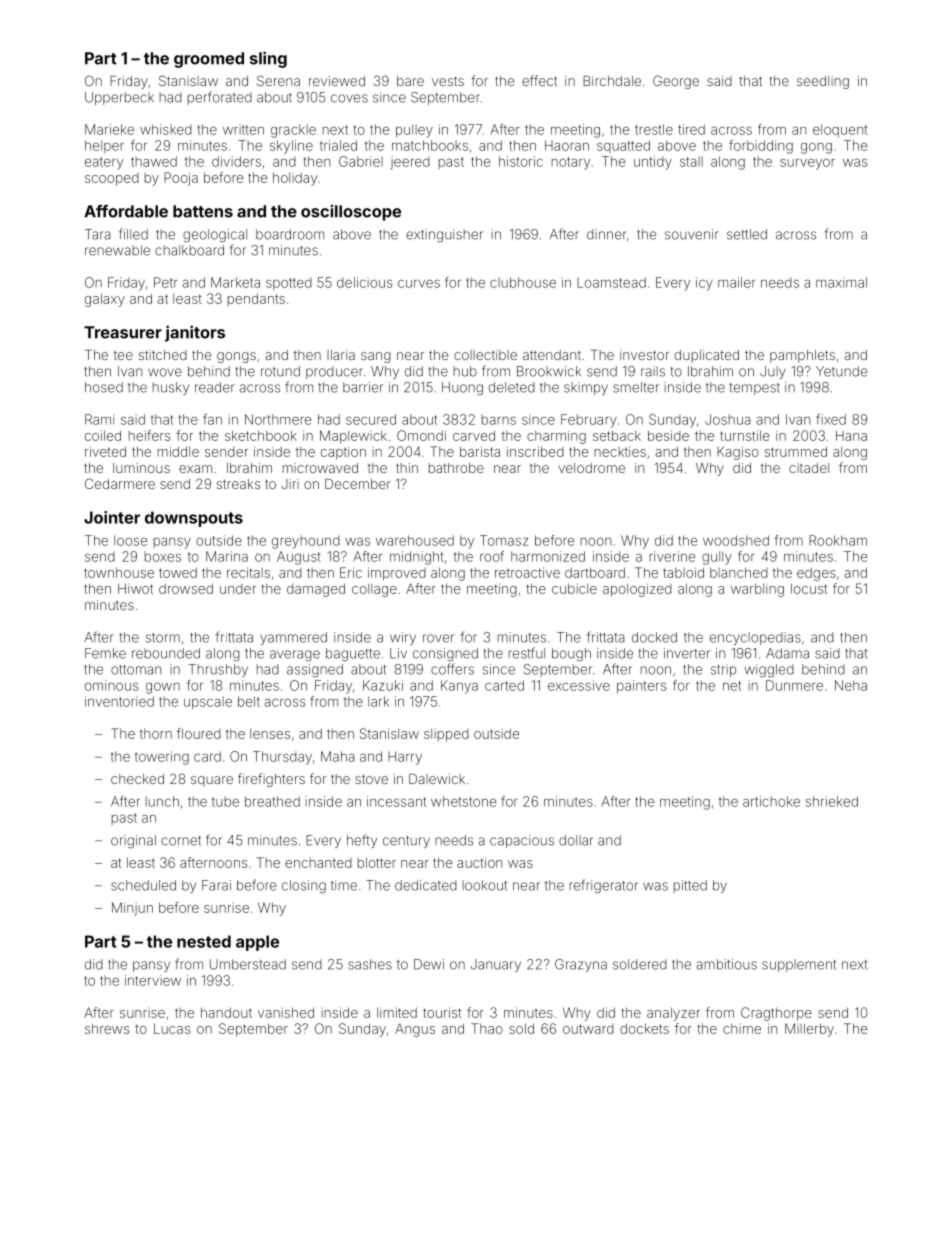  What do you see at coordinates (105, 451) in the screenshot?
I see `riveted` at bounding box center [105, 451].
